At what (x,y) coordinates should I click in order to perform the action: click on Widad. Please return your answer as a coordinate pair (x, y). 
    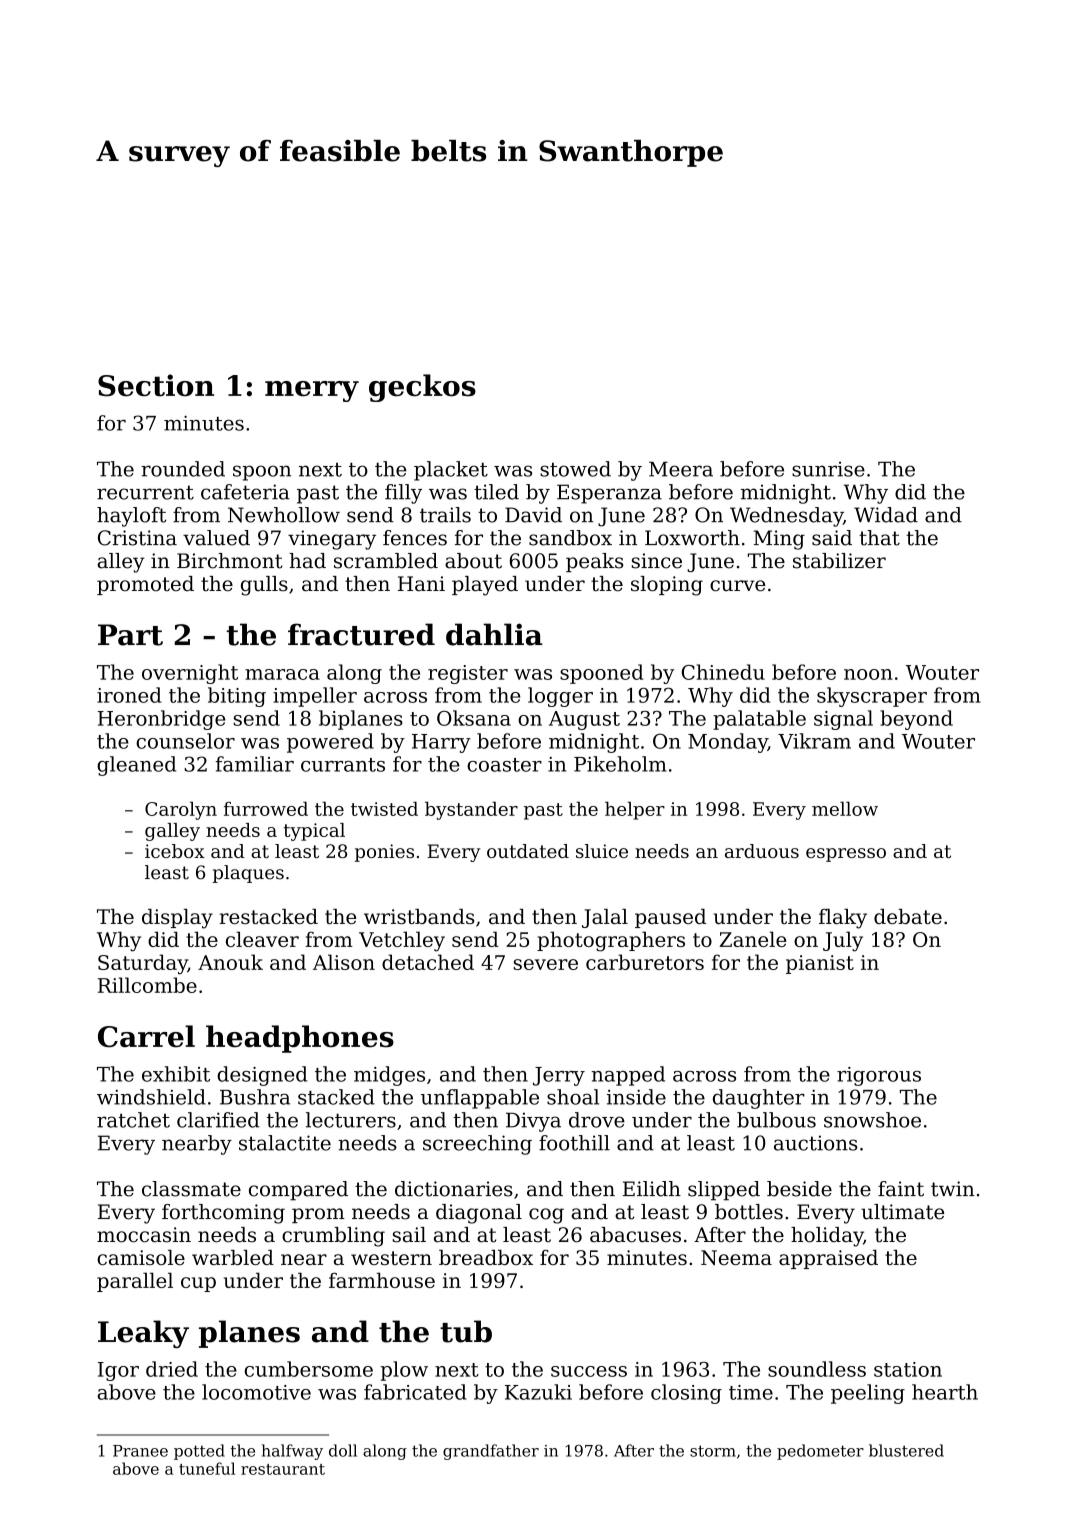
    Looking at the image, I should click on (886, 515).
